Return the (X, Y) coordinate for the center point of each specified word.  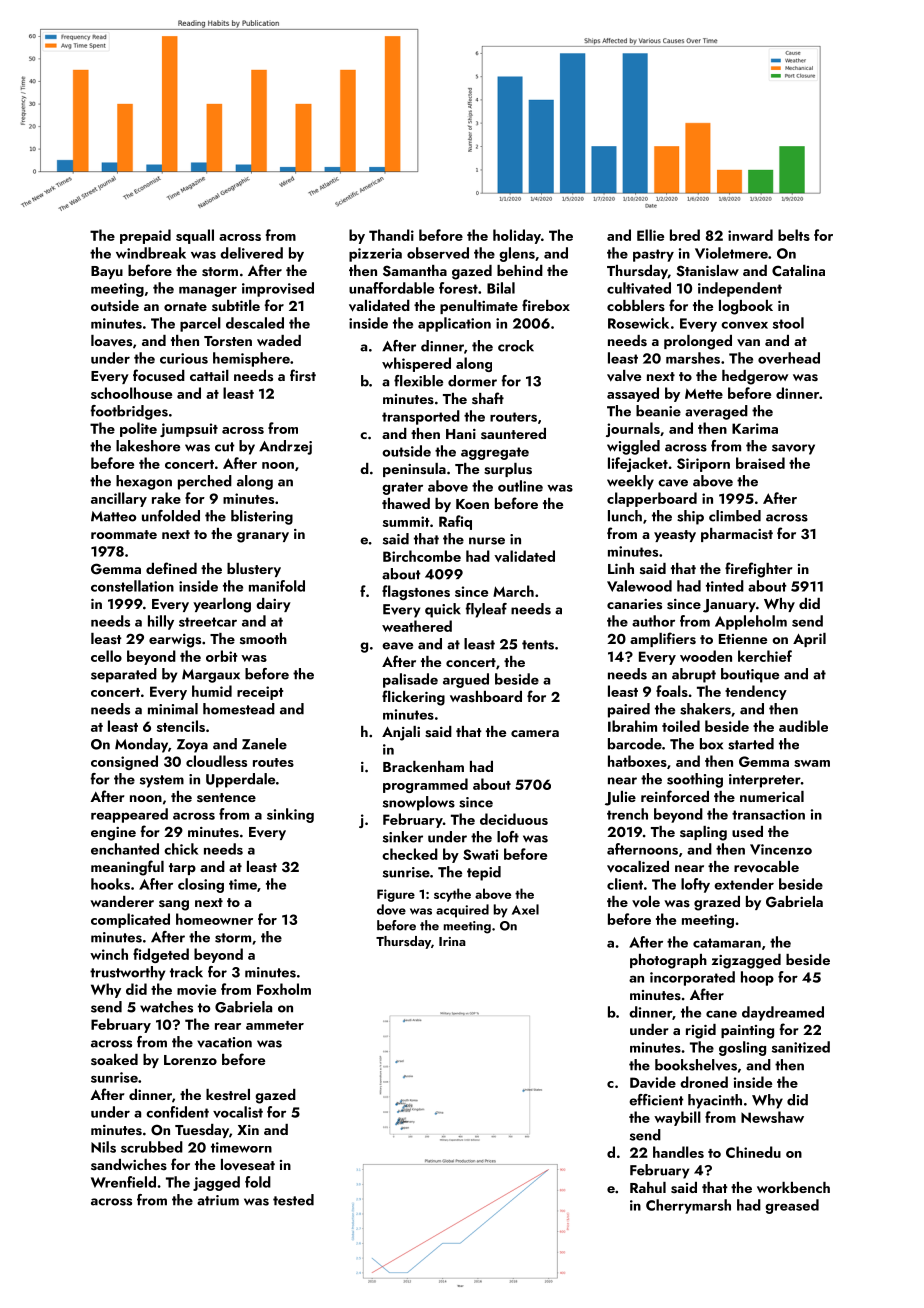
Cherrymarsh (688, 1206)
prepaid (145, 236)
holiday (517, 236)
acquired (462, 911)
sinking (290, 815)
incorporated (692, 978)
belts (794, 235)
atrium (218, 1200)
